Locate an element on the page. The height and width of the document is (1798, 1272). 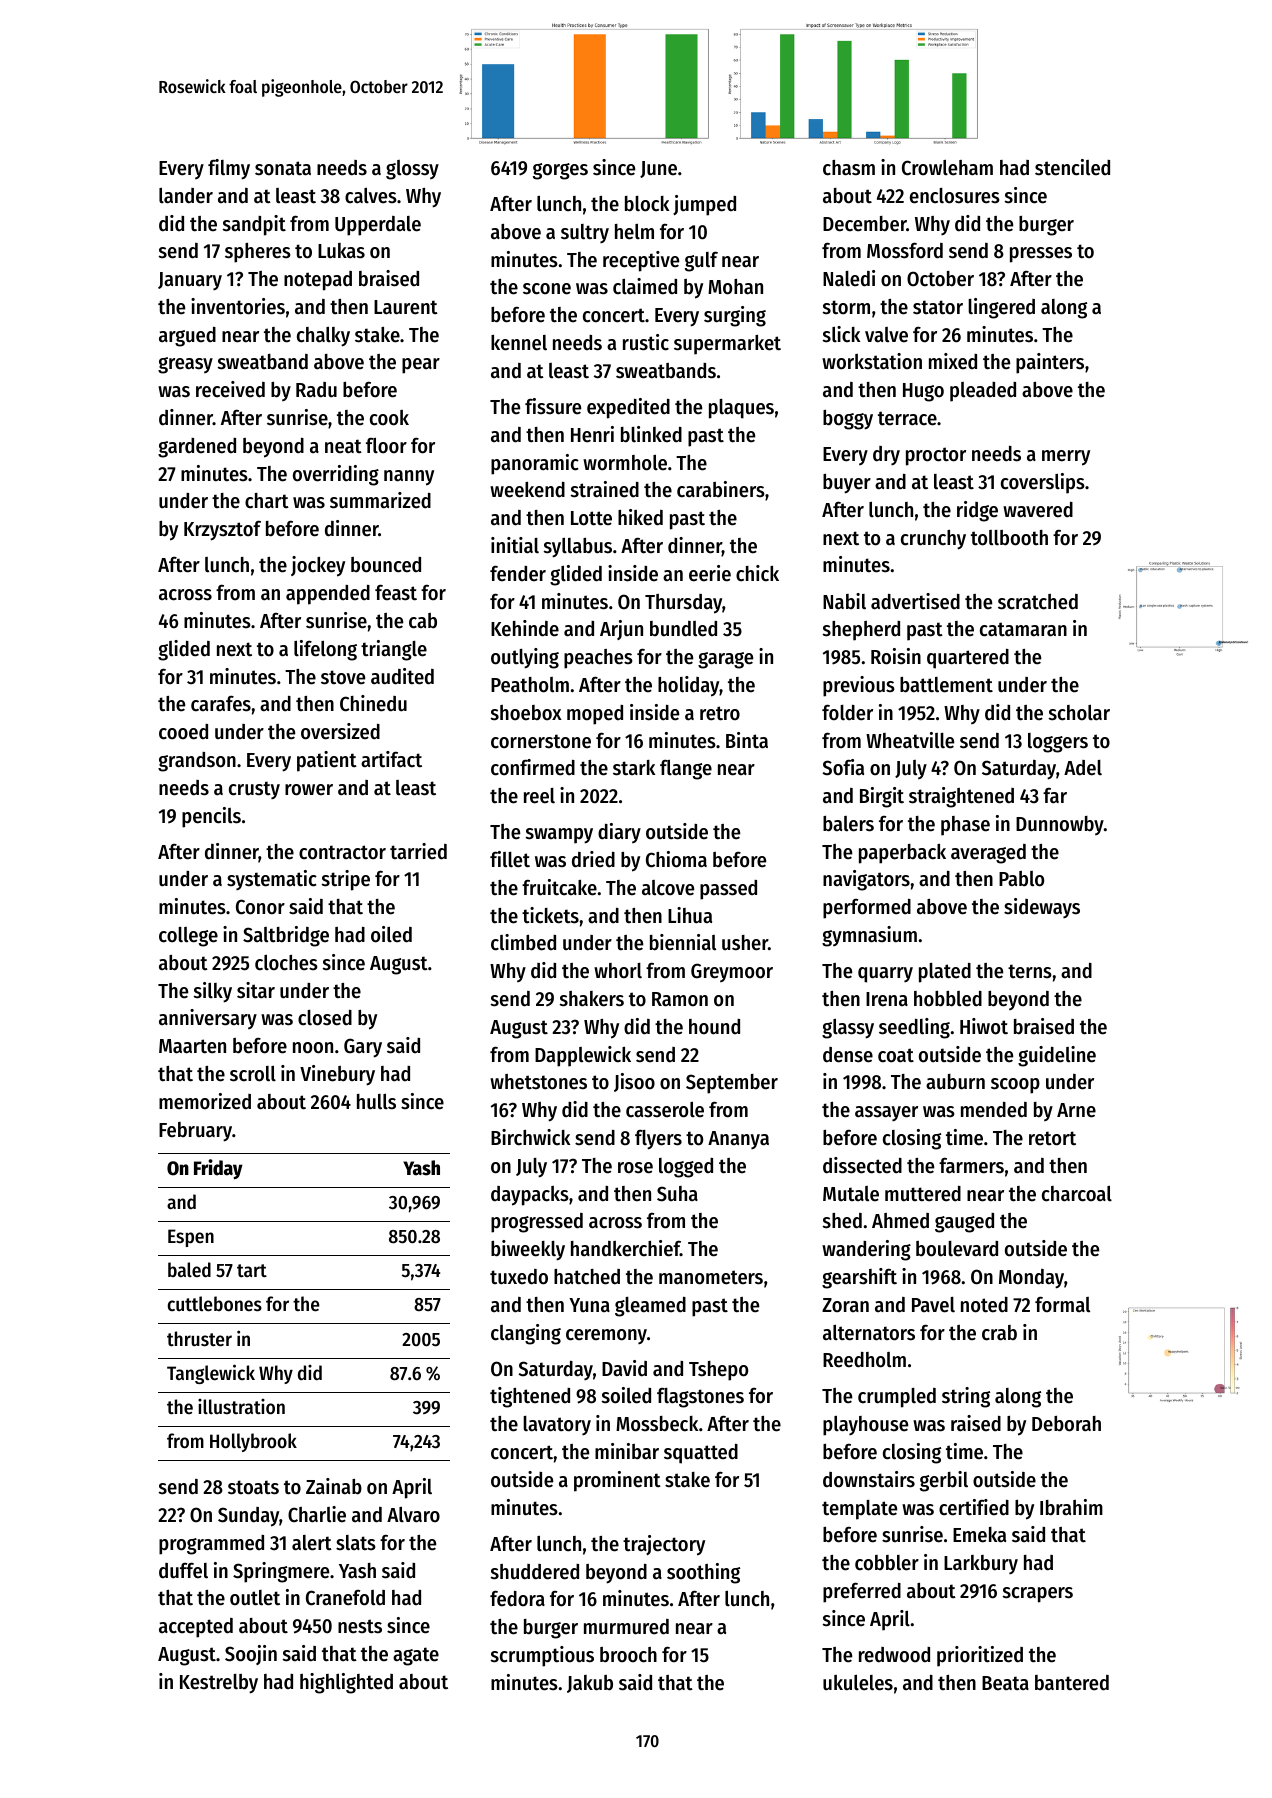
Kestrelby is located at coordinates (219, 1684).
